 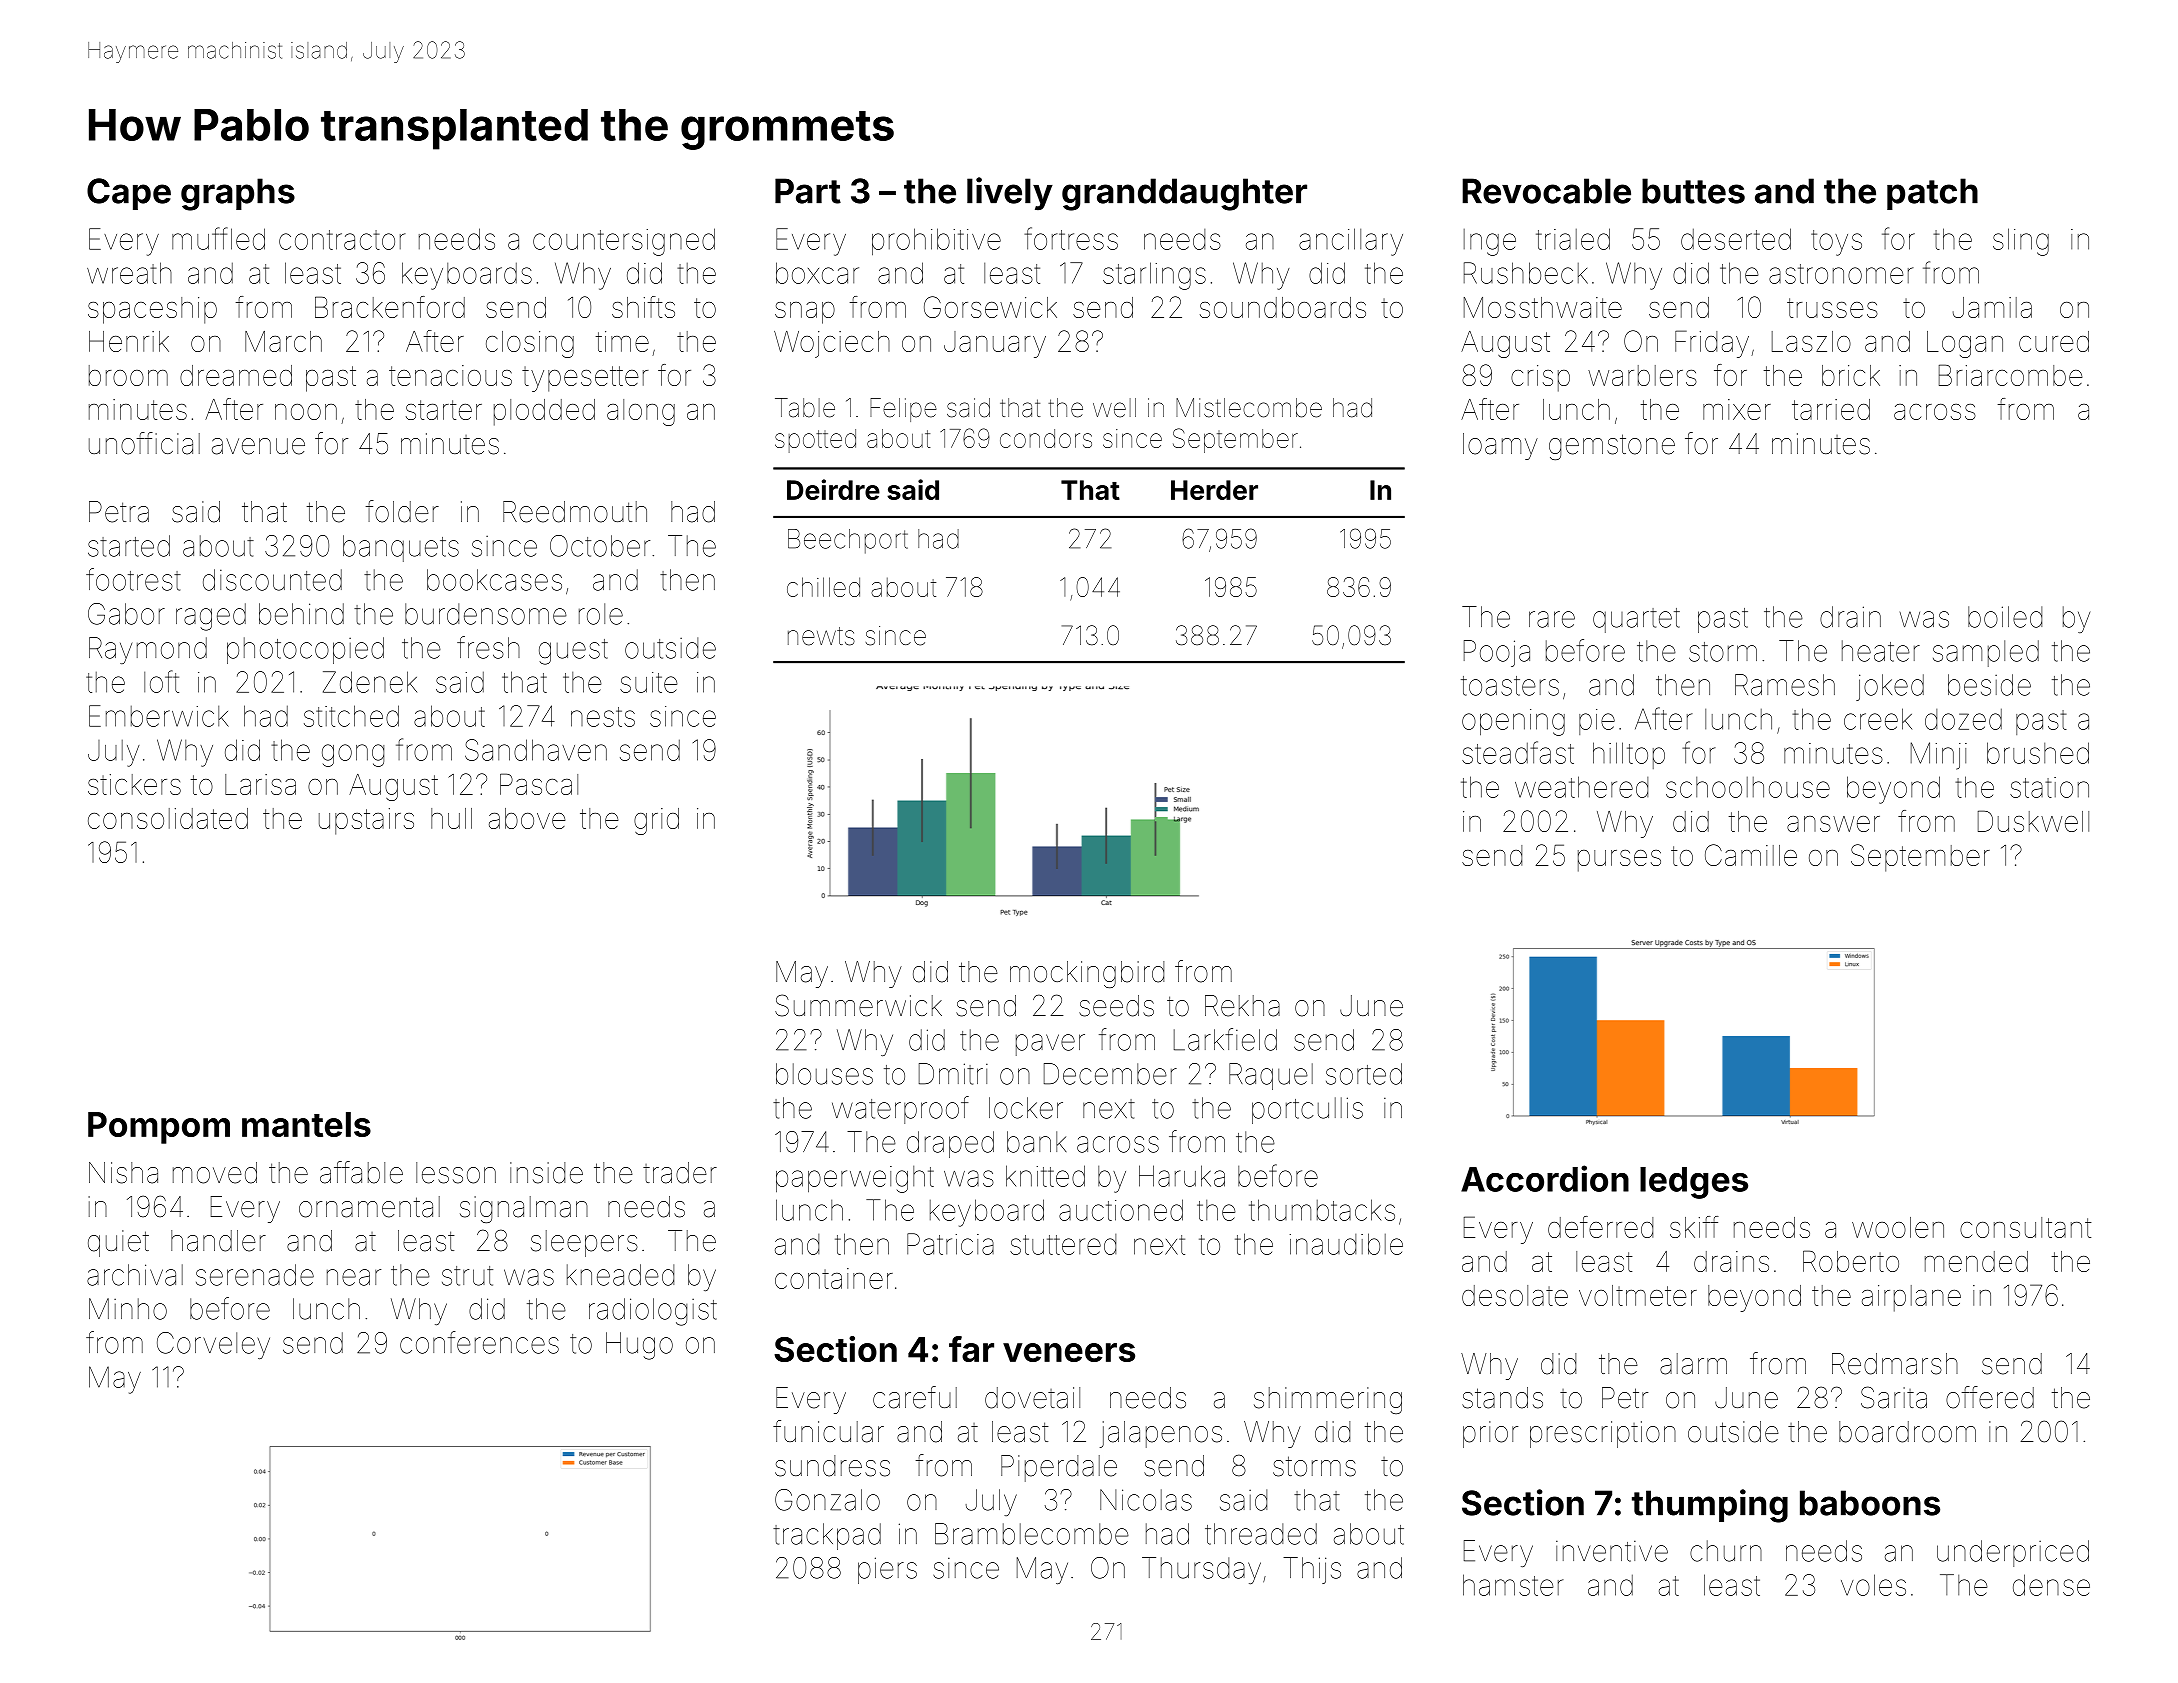 What do you see at coordinates (827, 1536) in the screenshot?
I see `trackpad` at bounding box center [827, 1536].
